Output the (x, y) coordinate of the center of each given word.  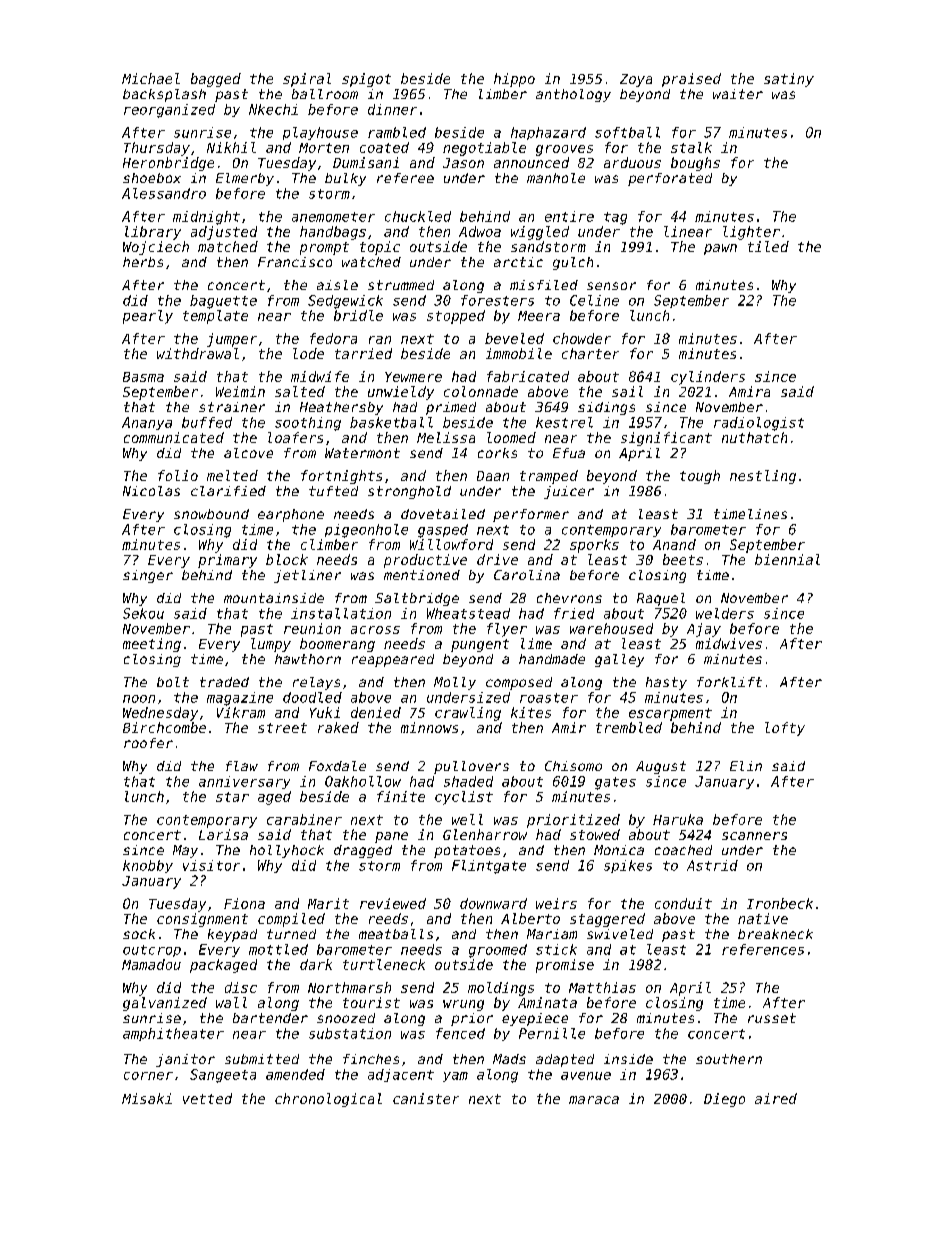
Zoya (636, 80)
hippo (514, 80)
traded (224, 682)
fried (574, 613)
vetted (207, 1098)
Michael (151, 78)
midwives (729, 643)
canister (426, 1098)
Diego (724, 1100)
